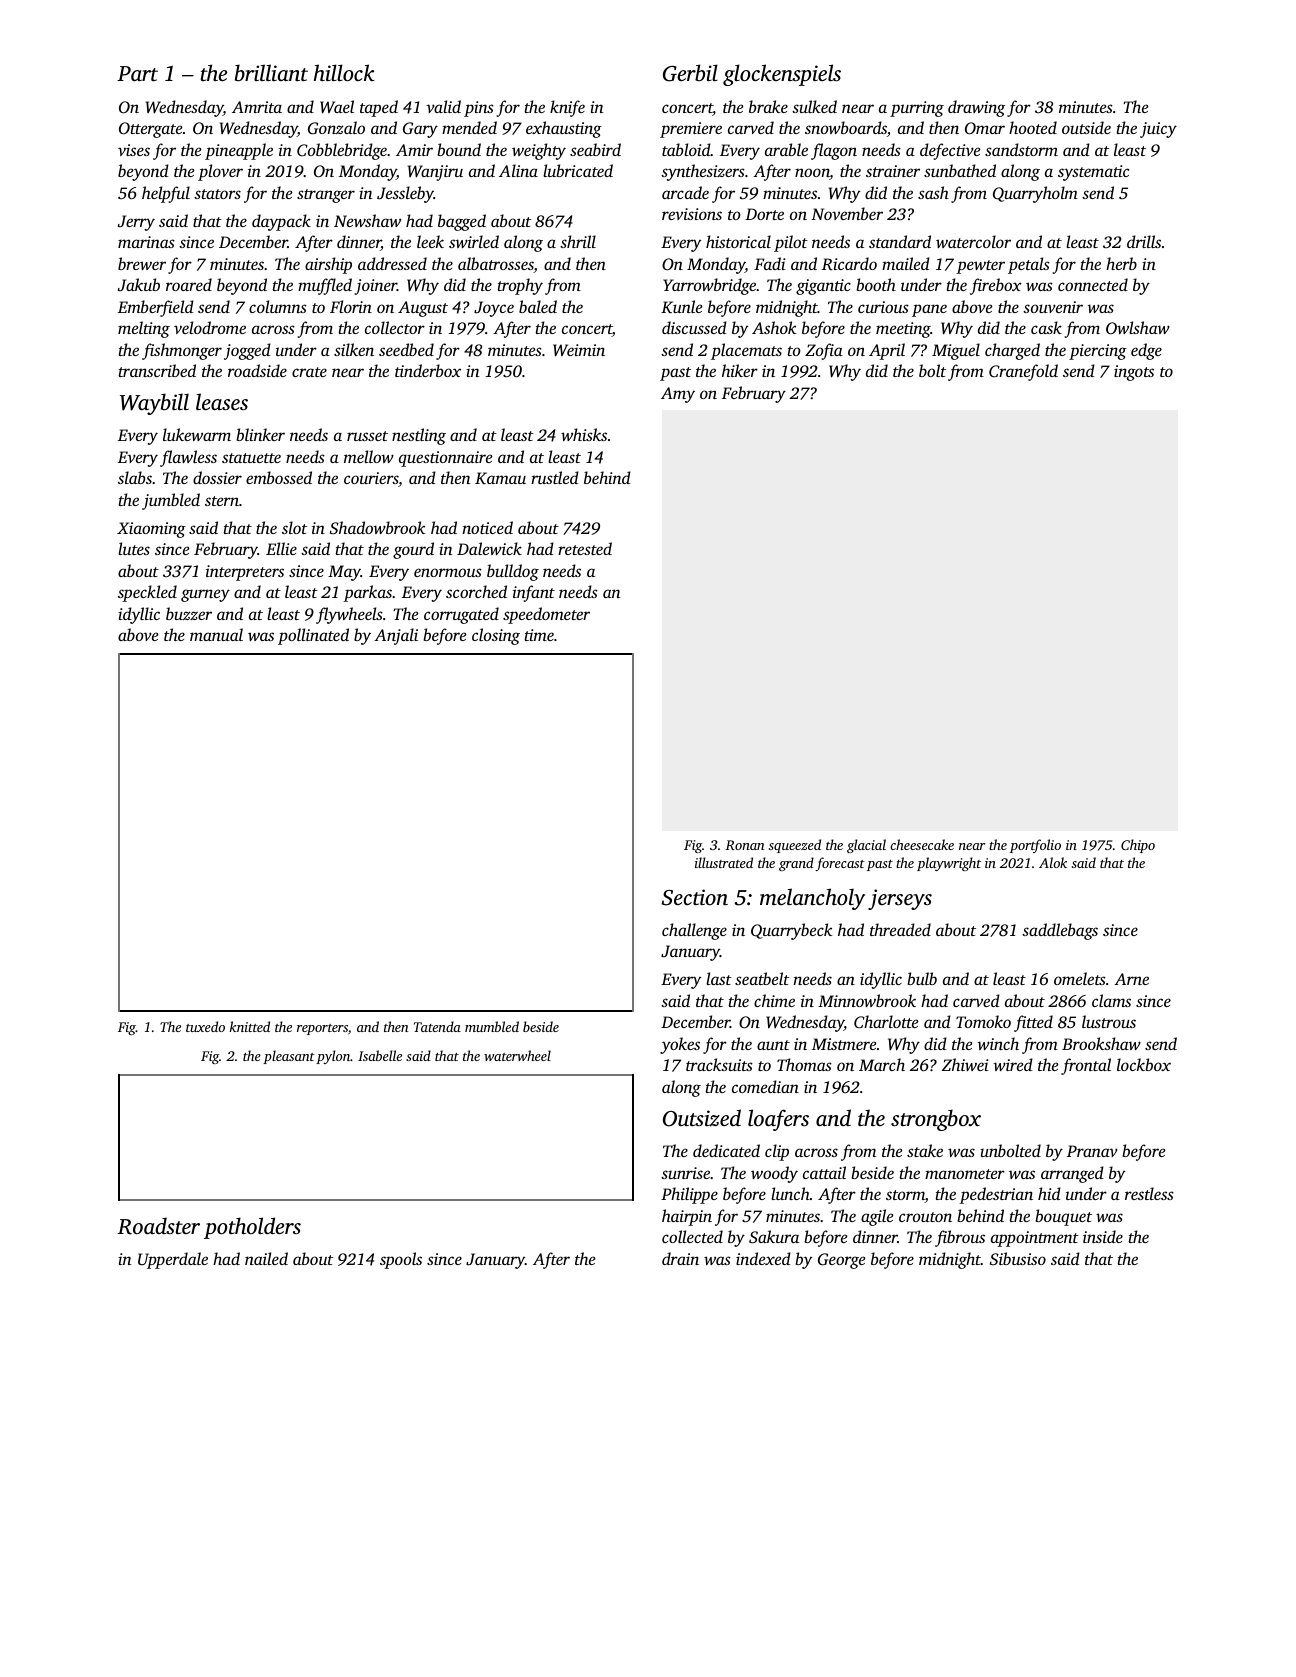 This screenshot has height=1677, width=1296. Describe the element at coordinates (1035, 846) in the screenshot. I see `portfolio` at that location.
